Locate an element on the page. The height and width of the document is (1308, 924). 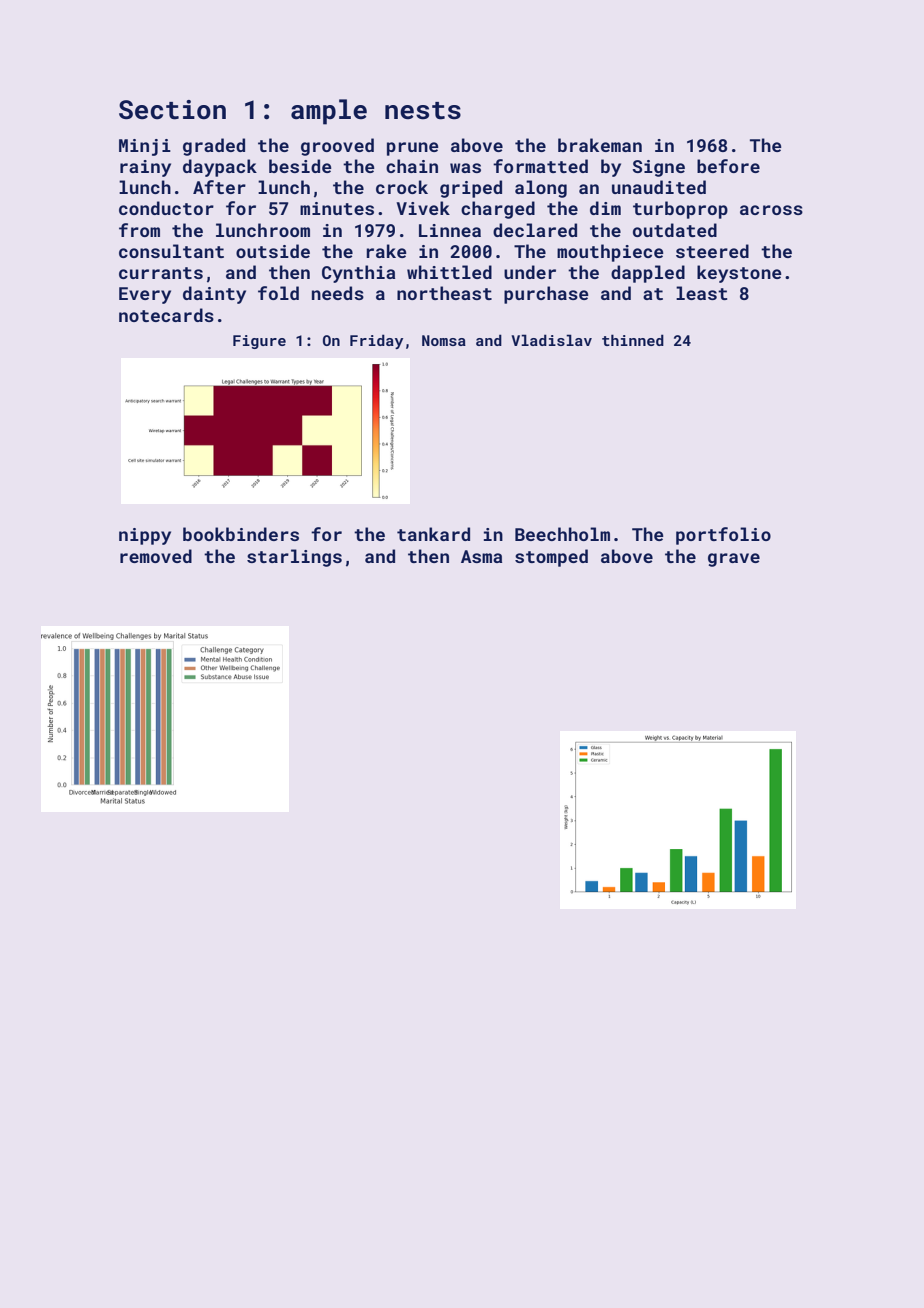
nests is located at coordinates (423, 111).
